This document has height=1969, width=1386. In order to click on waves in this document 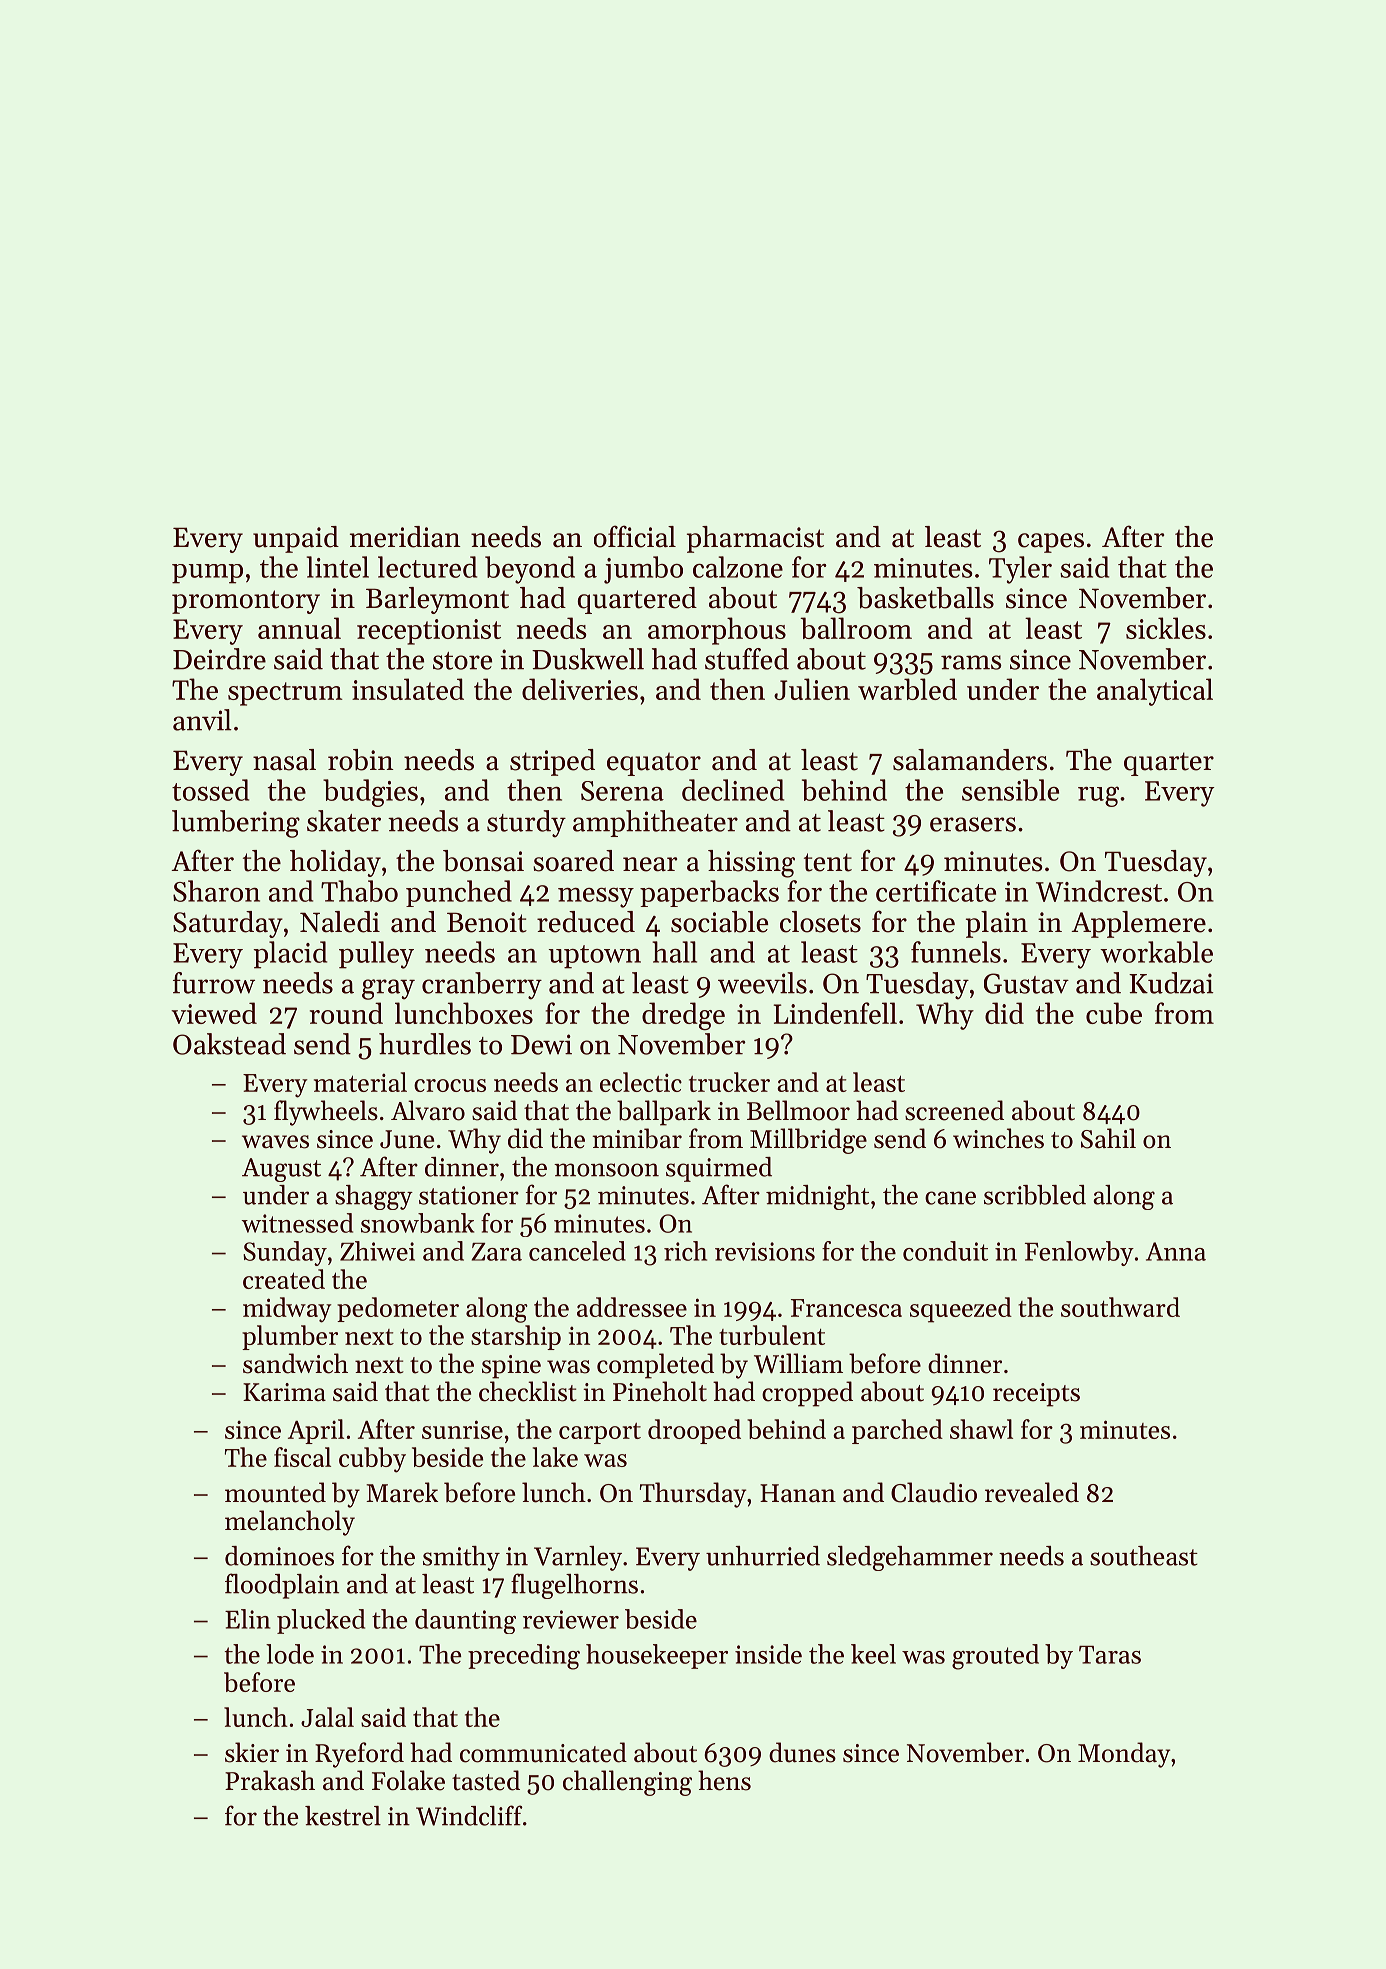, I will do `click(275, 1142)`.
